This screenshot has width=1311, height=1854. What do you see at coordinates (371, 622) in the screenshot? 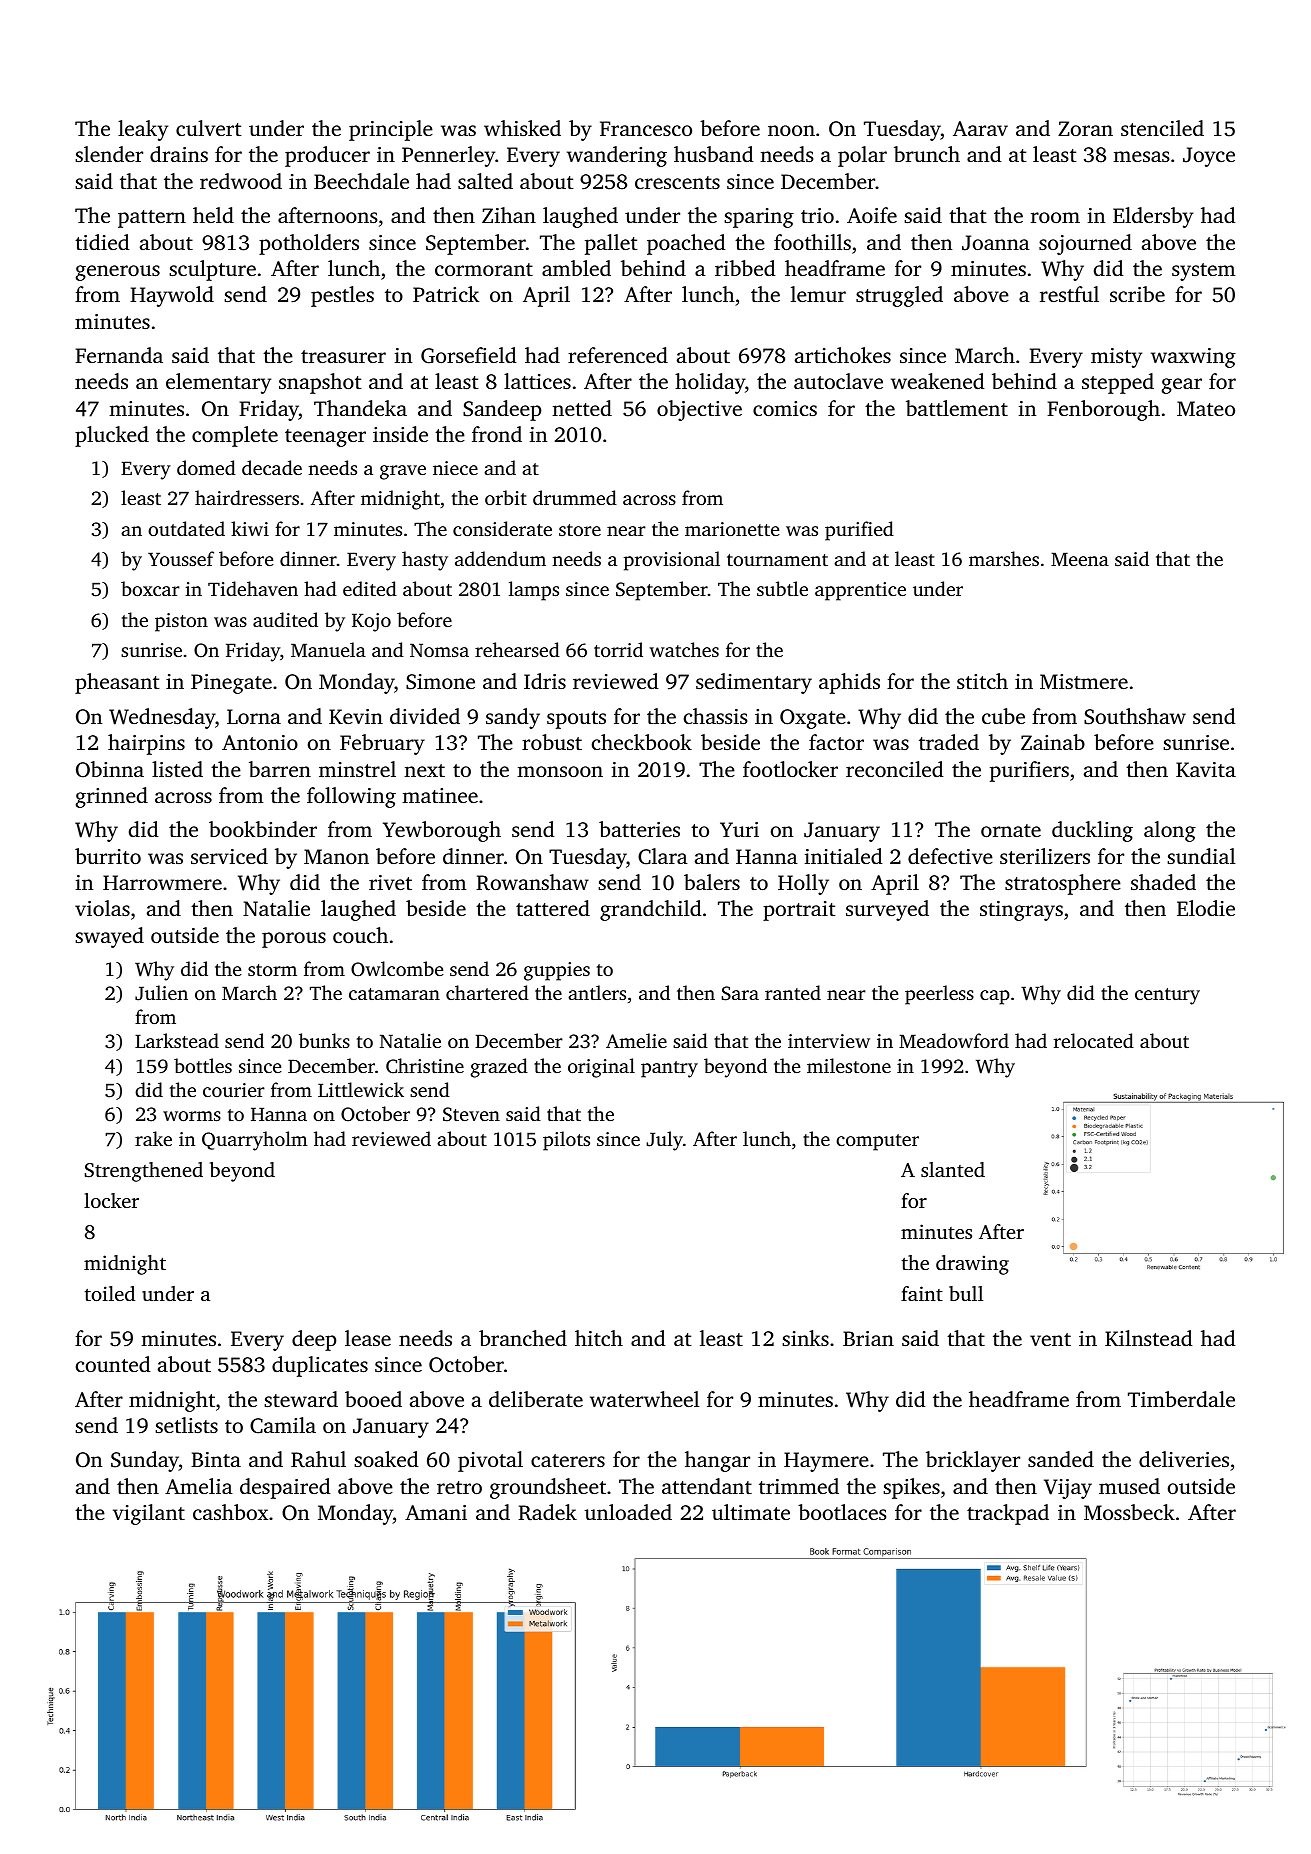
I see `Kojo` at bounding box center [371, 622].
